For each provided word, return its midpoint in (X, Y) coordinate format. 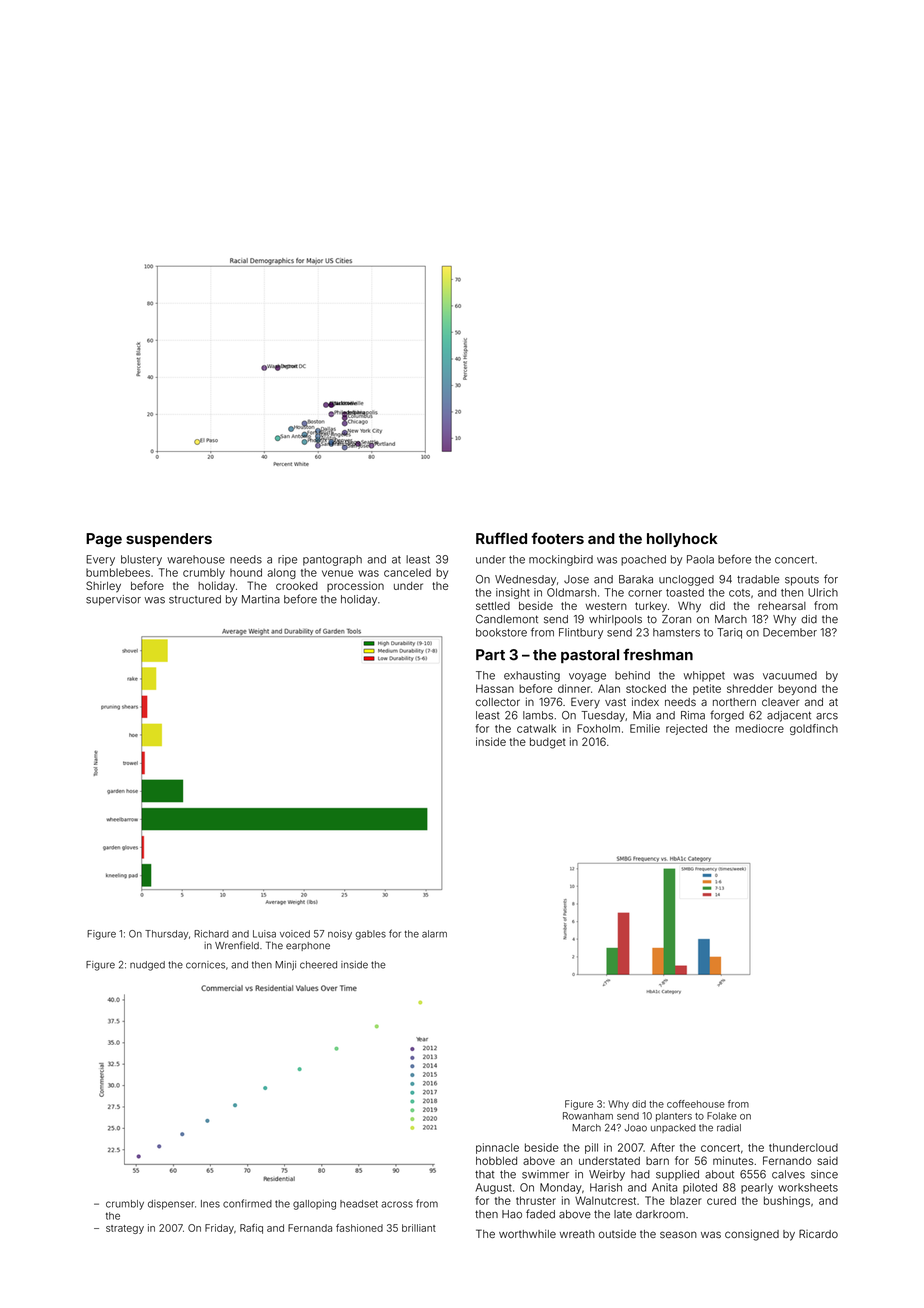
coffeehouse (696, 1104)
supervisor (113, 600)
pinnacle (497, 1148)
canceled (407, 572)
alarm (434, 934)
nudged (147, 966)
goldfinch (814, 729)
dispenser (171, 1205)
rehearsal (782, 606)
